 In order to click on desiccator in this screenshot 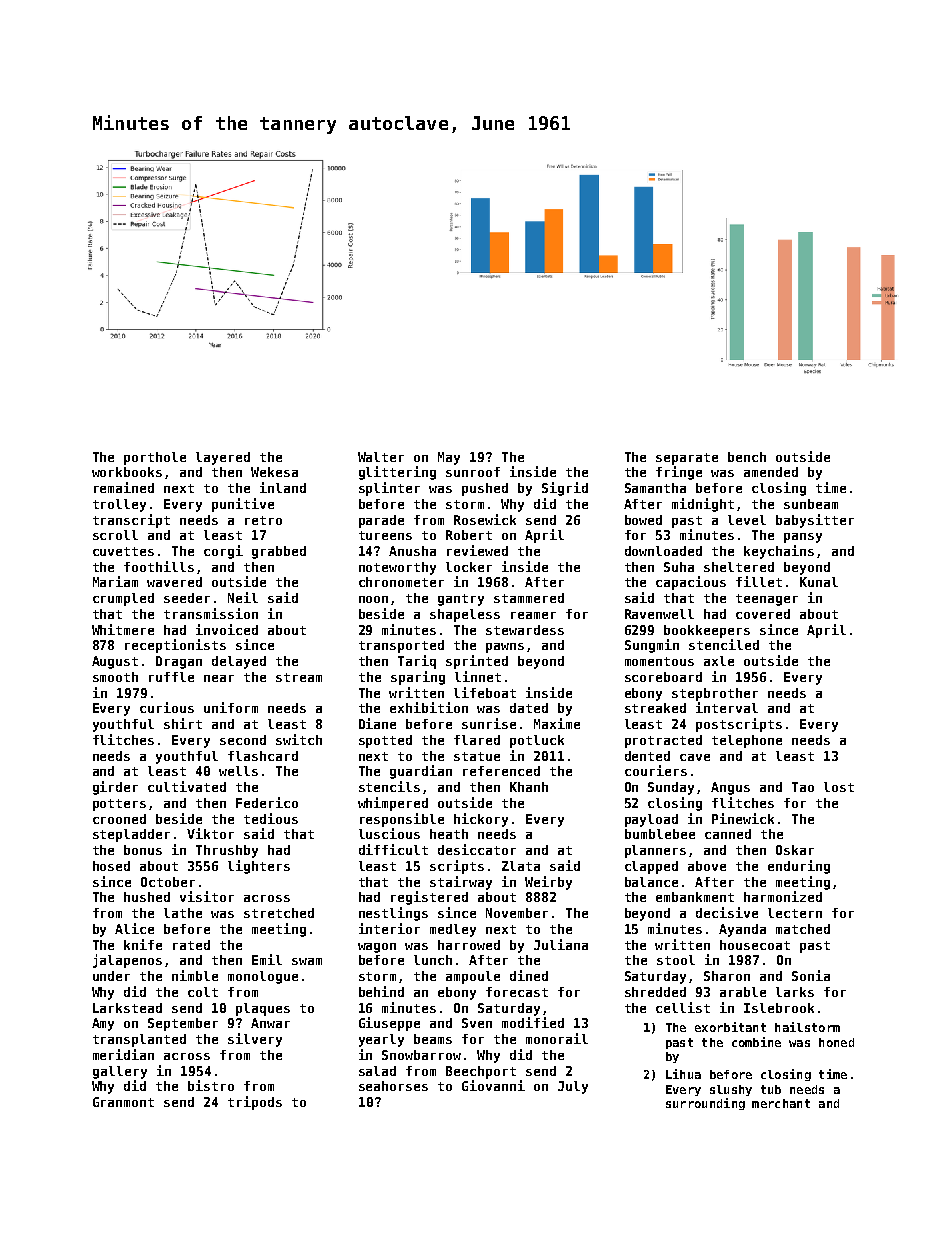, I will do `click(477, 849)`.
